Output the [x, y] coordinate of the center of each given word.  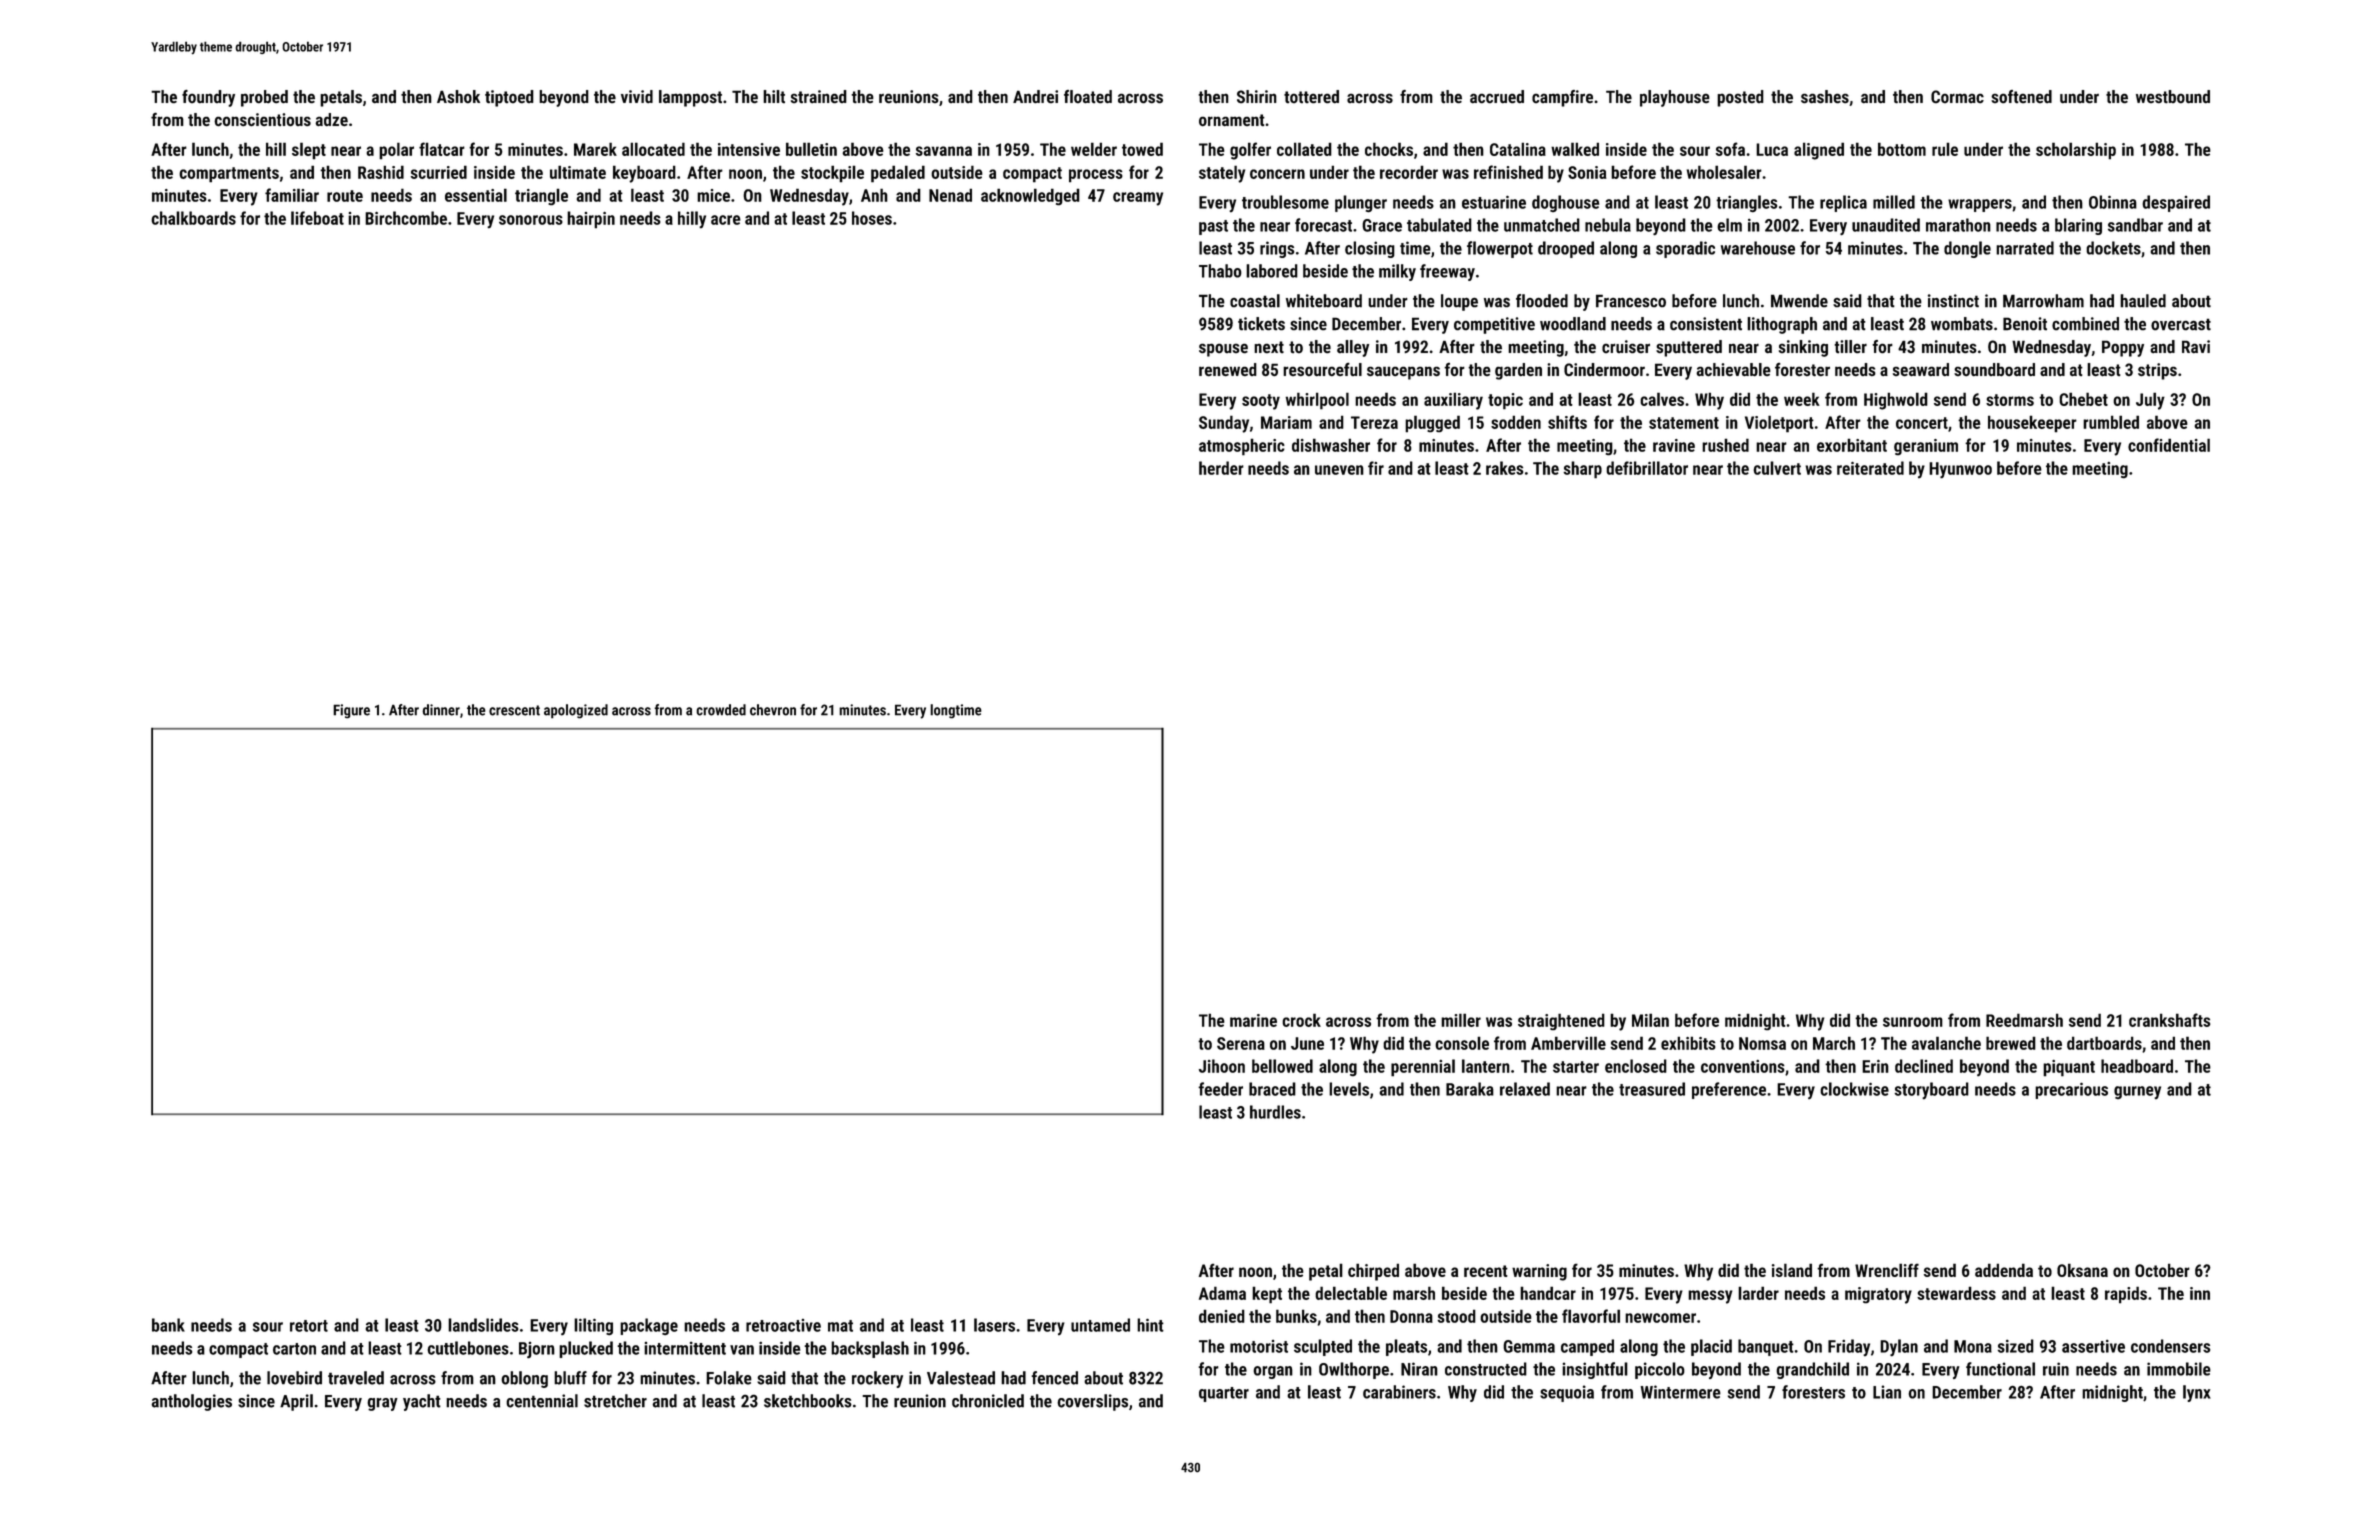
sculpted [1323, 1347]
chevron [773, 710]
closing [1370, 249]
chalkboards [193, 218]
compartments [229, 175]
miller [1461, 1020]
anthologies [191, 1402]
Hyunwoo [1960, 470]
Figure [351, 711]
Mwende [1799, 301]
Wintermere [1681, 1392]
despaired [2176, 203]
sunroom [1913, 1022]
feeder [1220, 1089]
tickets [1261, 324]
